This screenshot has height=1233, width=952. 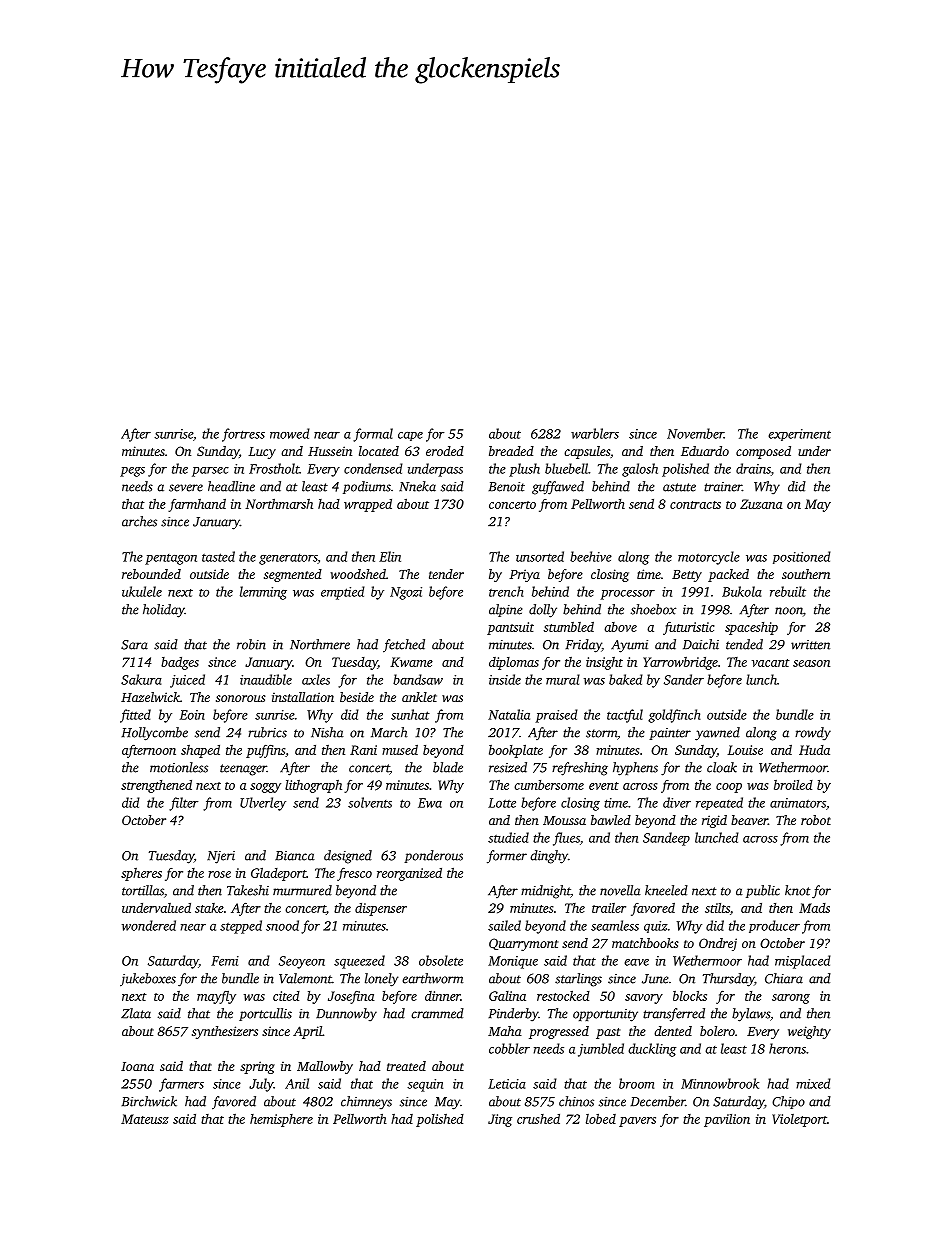 I want to click on located, so click(x=379, y=451).
